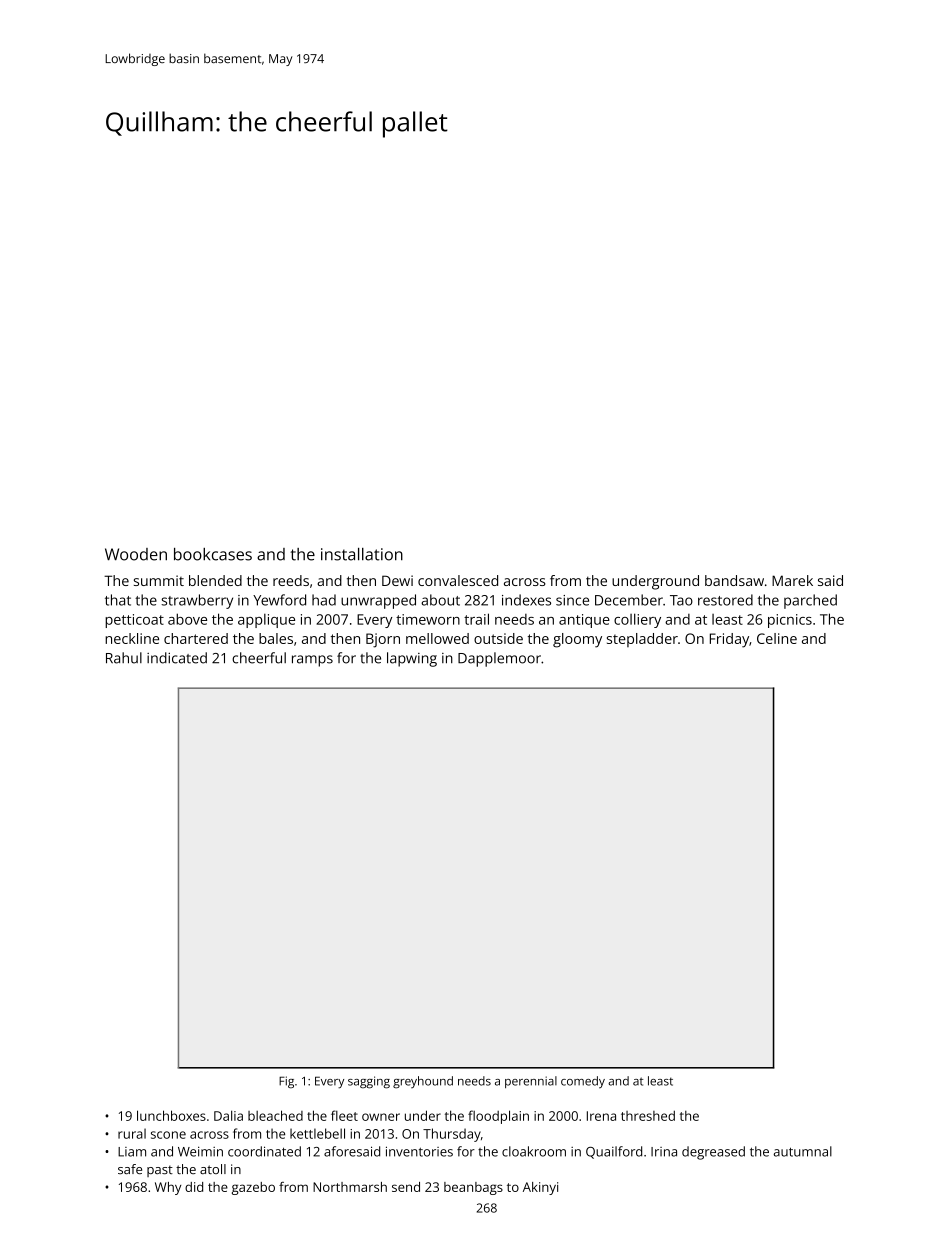 Image resolution: width=952 pixels, height=1233 pixels. I want to click on comedy, so click(583, 1082).
